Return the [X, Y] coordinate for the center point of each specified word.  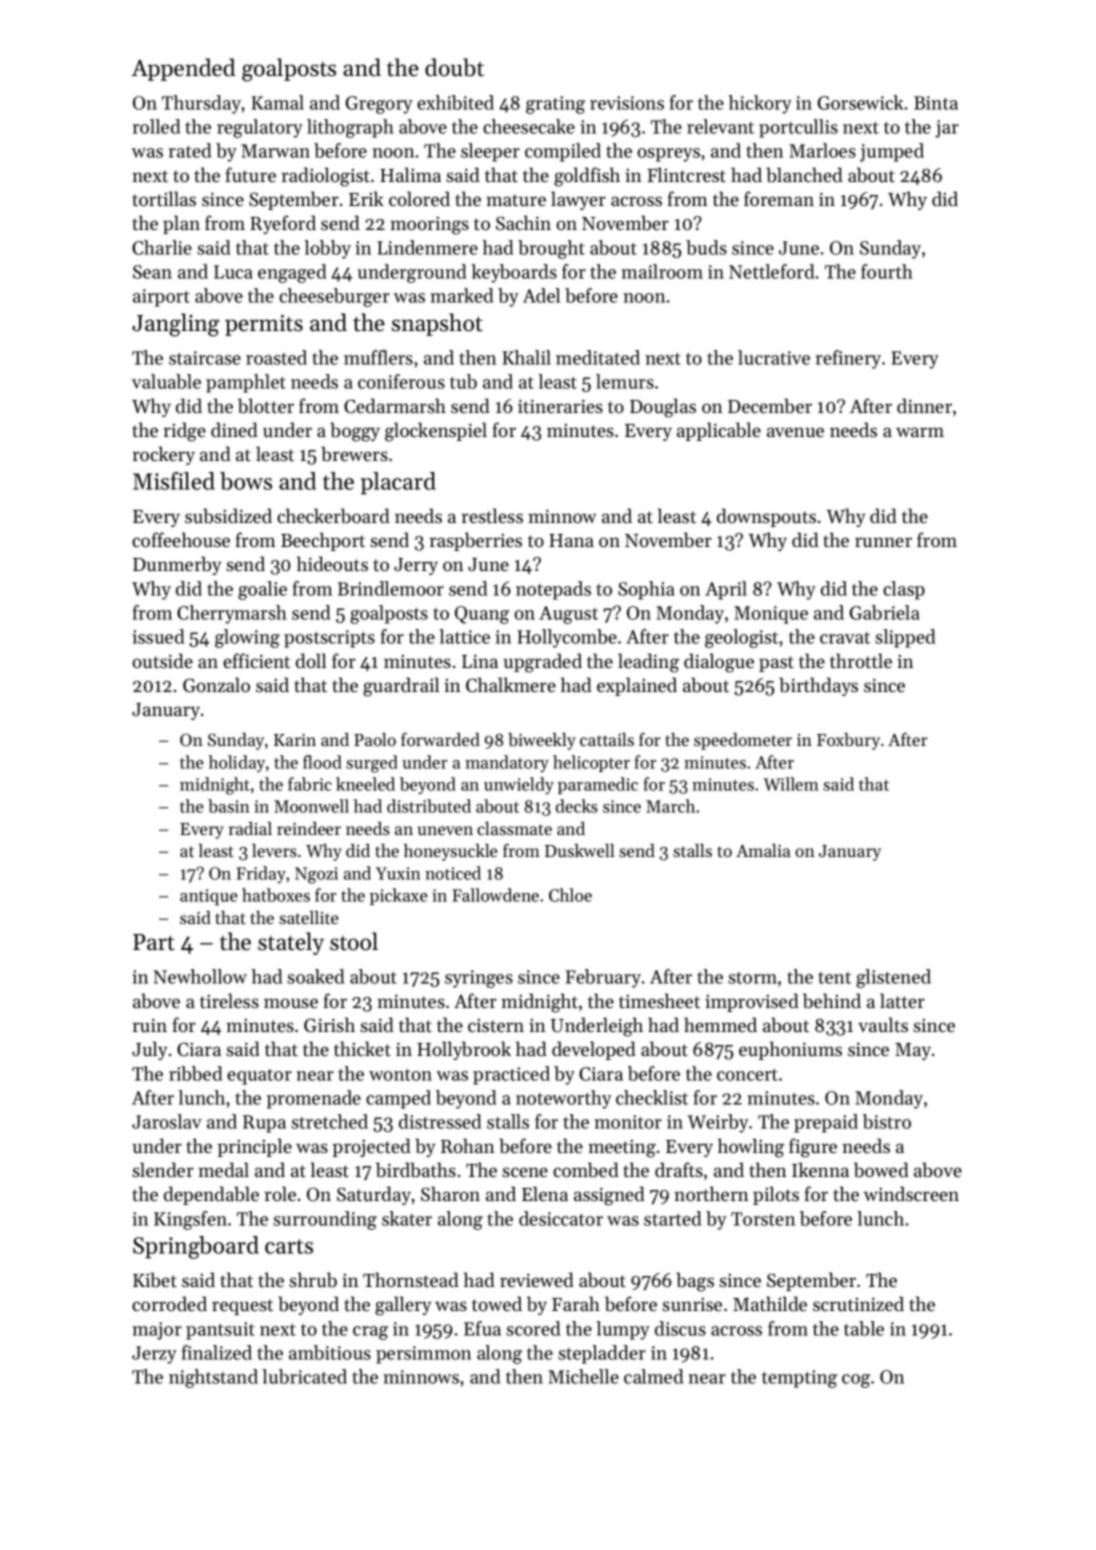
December [770, 405]
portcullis [798, 128]
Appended [183, 69]
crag [370, 1333]
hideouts [332, 564]
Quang [482, 615]
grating [555, 105]
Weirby [718, 1123]
